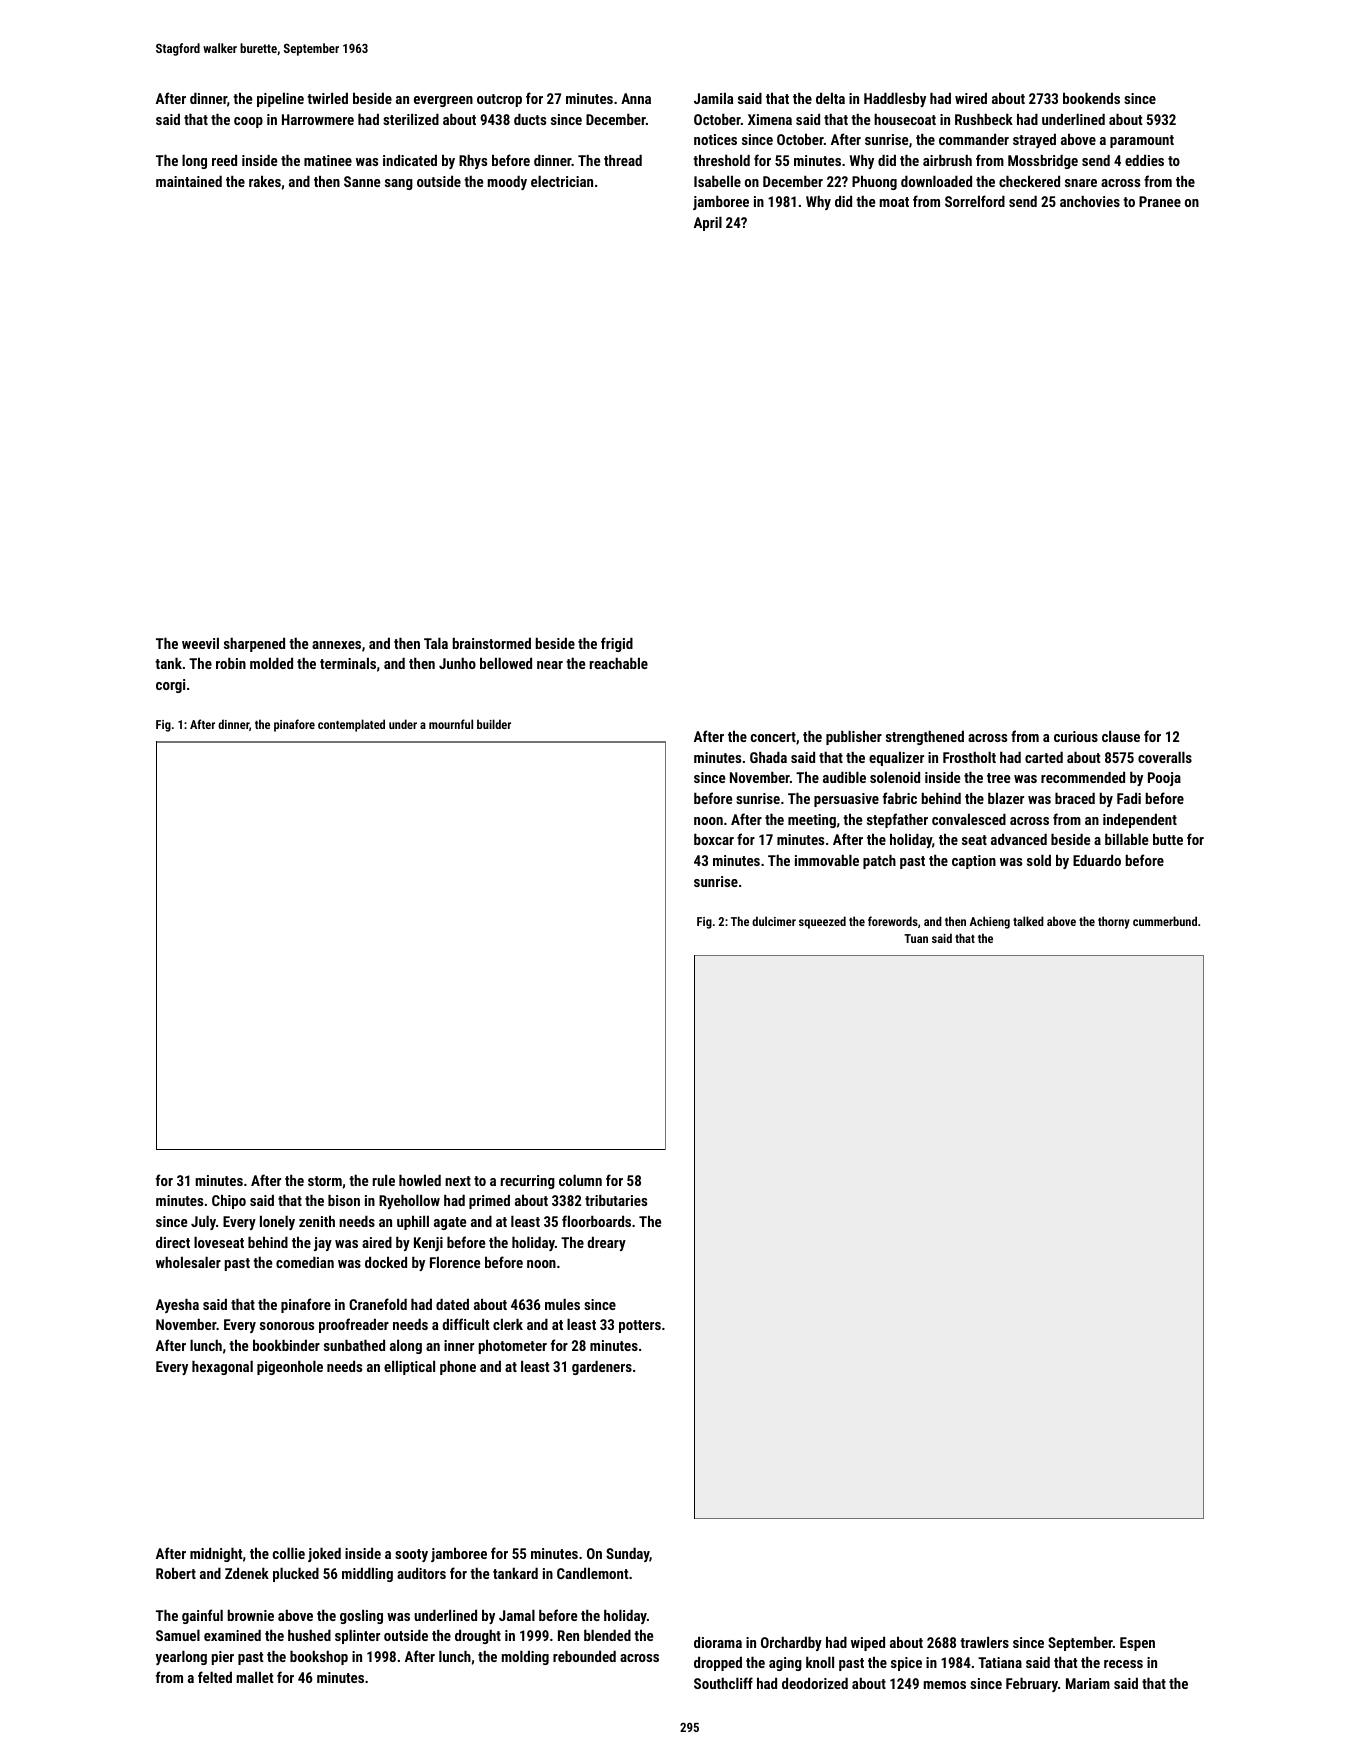 The height and width of the image is (1760, 1360). What do you see at coordinates (280, 99) in the image?
I see `pipeline` at bounding box center [280, 99].
